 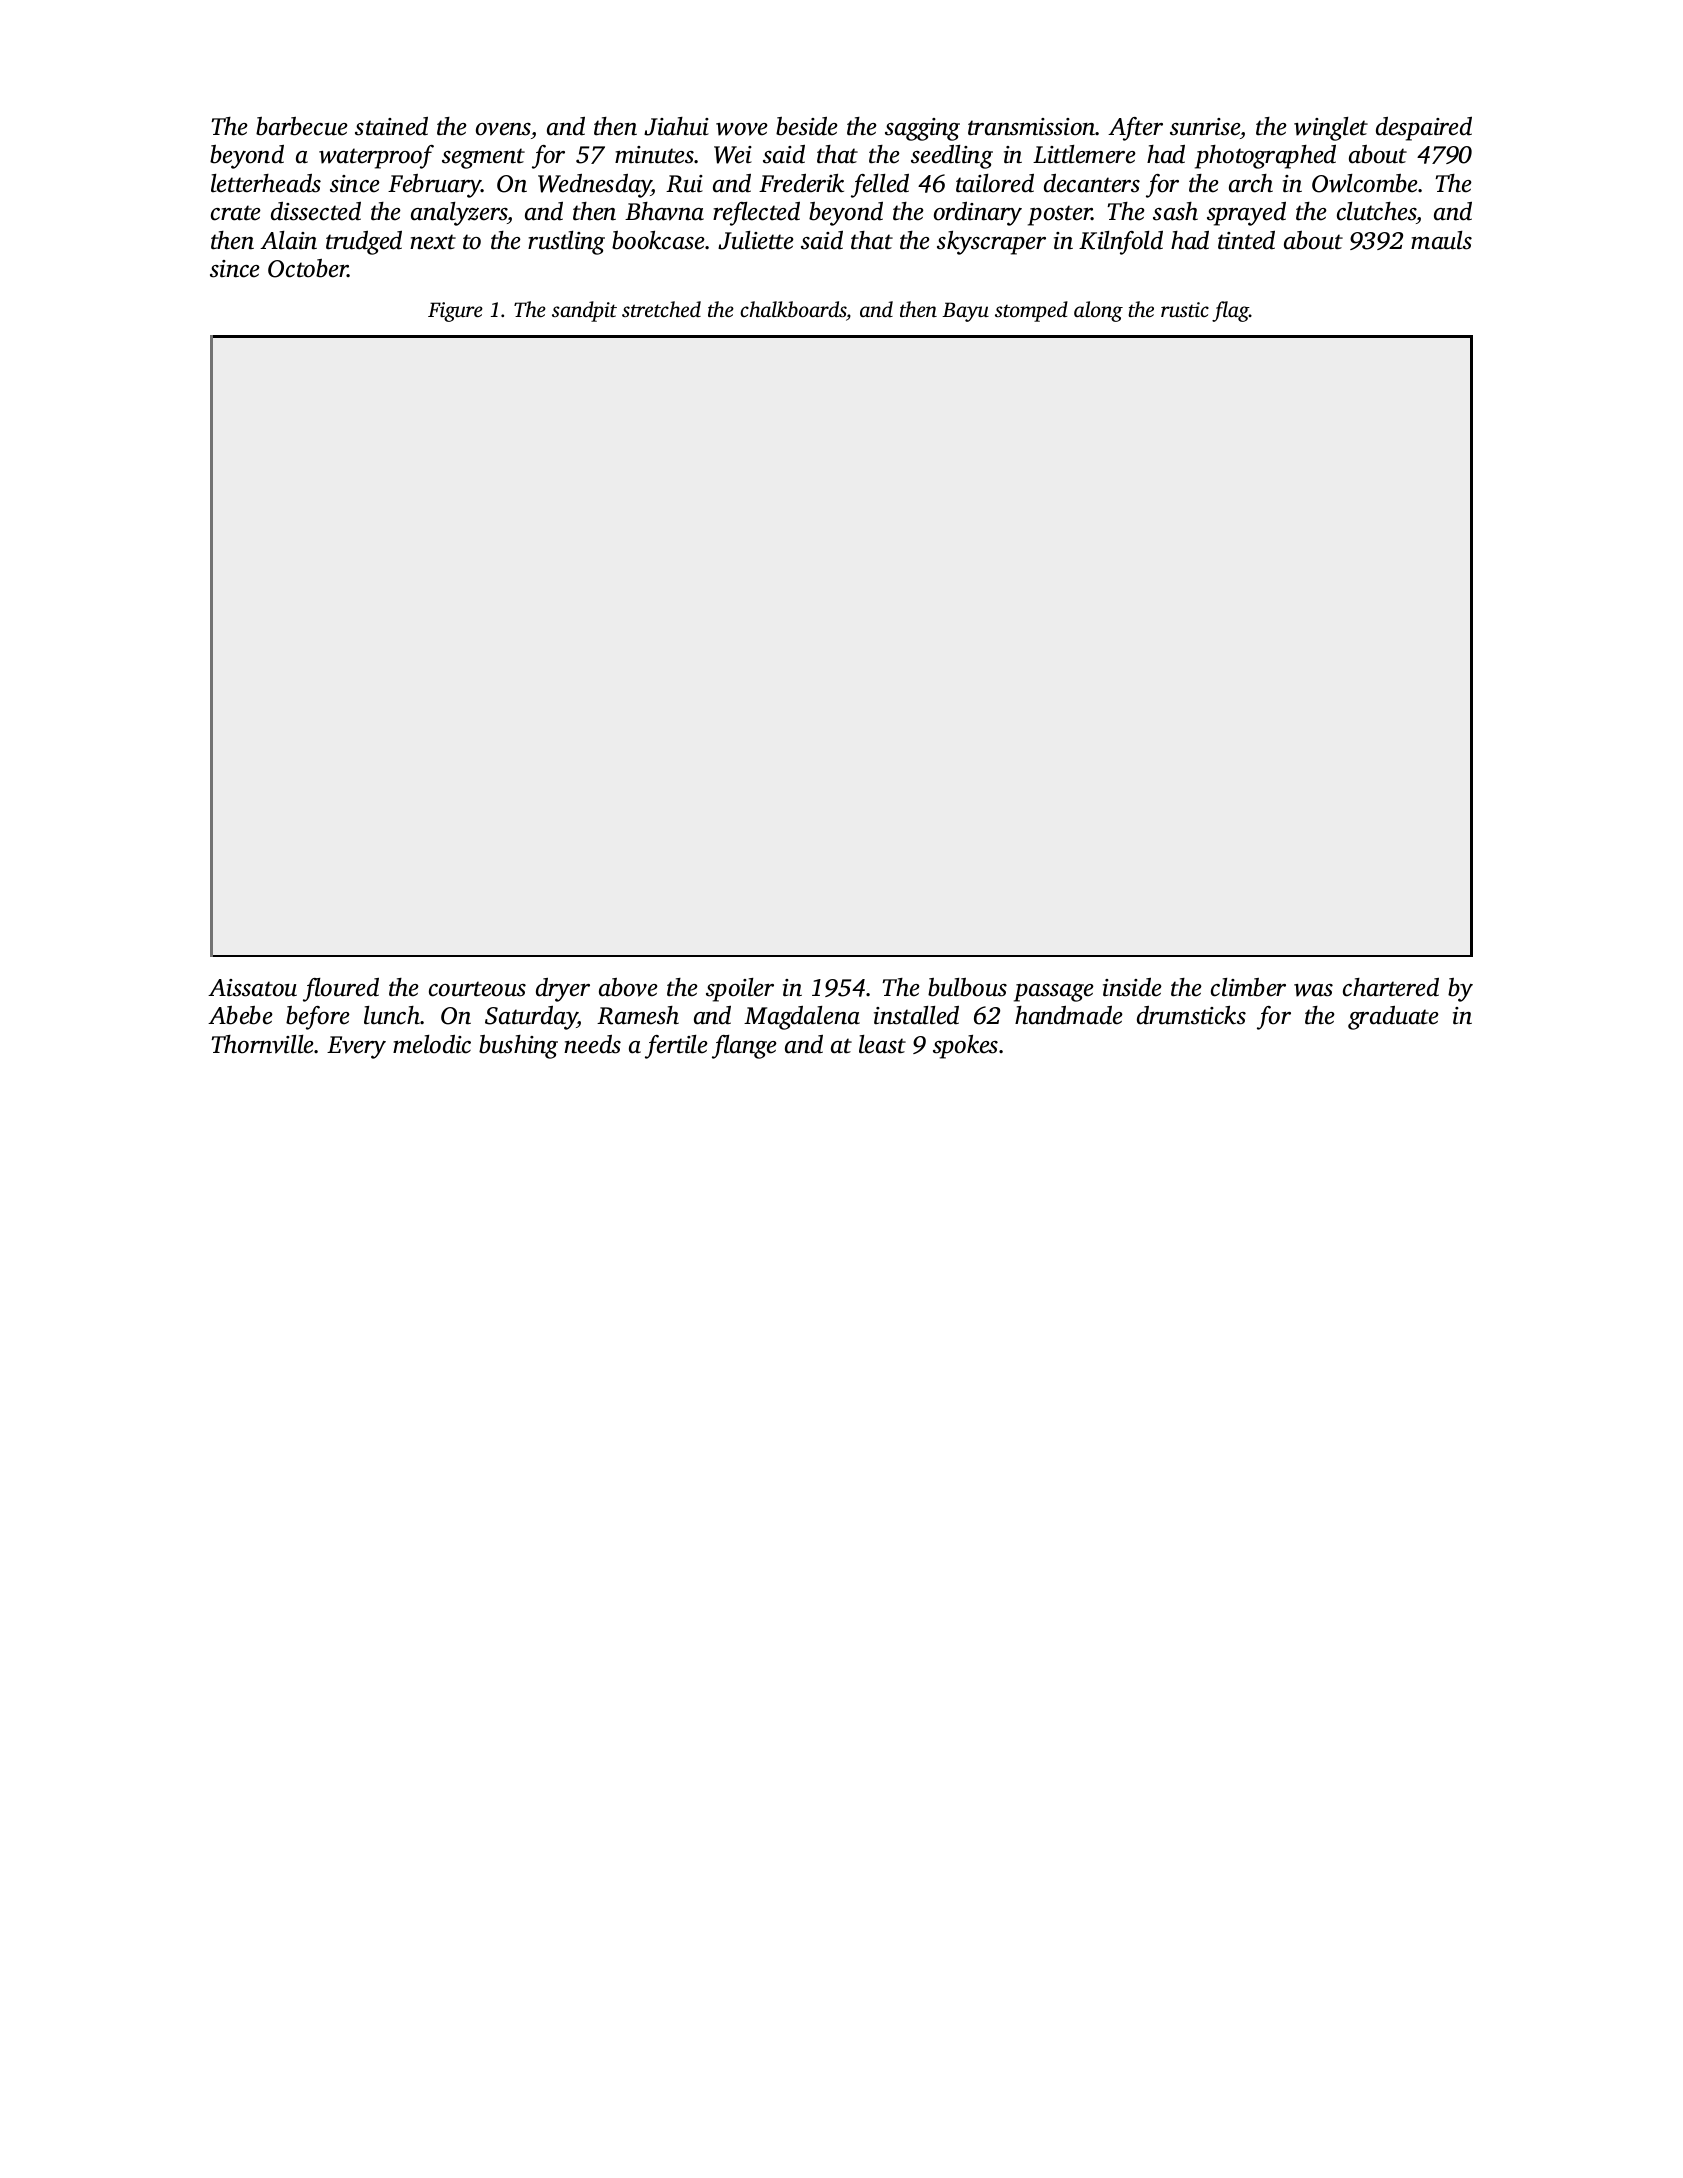 I want to click on fertile, so click(x=676, y=1047).
